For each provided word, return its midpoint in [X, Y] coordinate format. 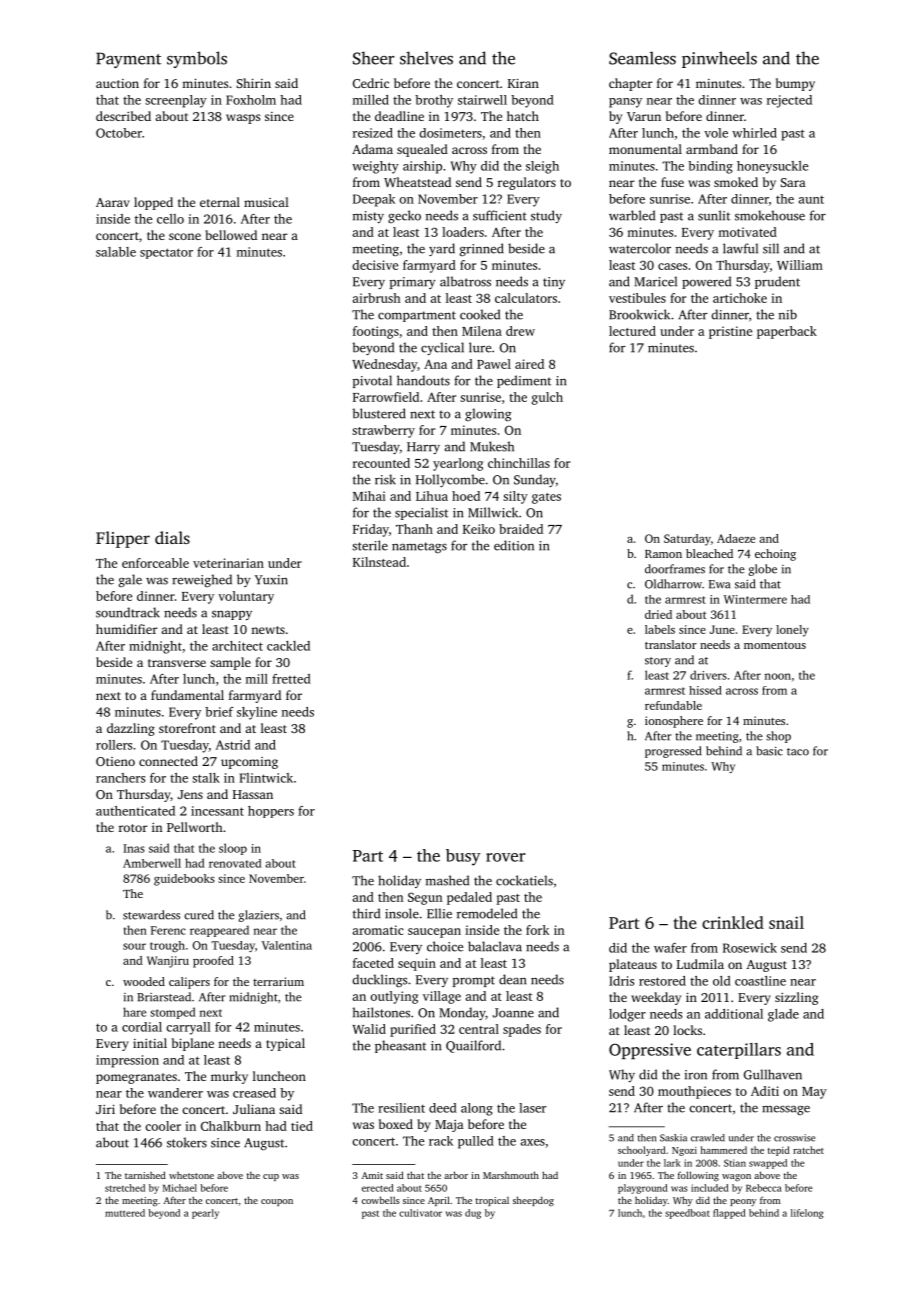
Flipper [123, 539]
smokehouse [770, 215]
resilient [401, 1108]
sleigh [542, 167]
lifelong [807, 1214]
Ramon [663, 554]
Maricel [655, 281]
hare [134, 1012]
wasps [243, 119]
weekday [656, 998]
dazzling [131, 729]
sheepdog [533, 1201]
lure [480, 347]
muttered [125, 1213]
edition [514, 545]
